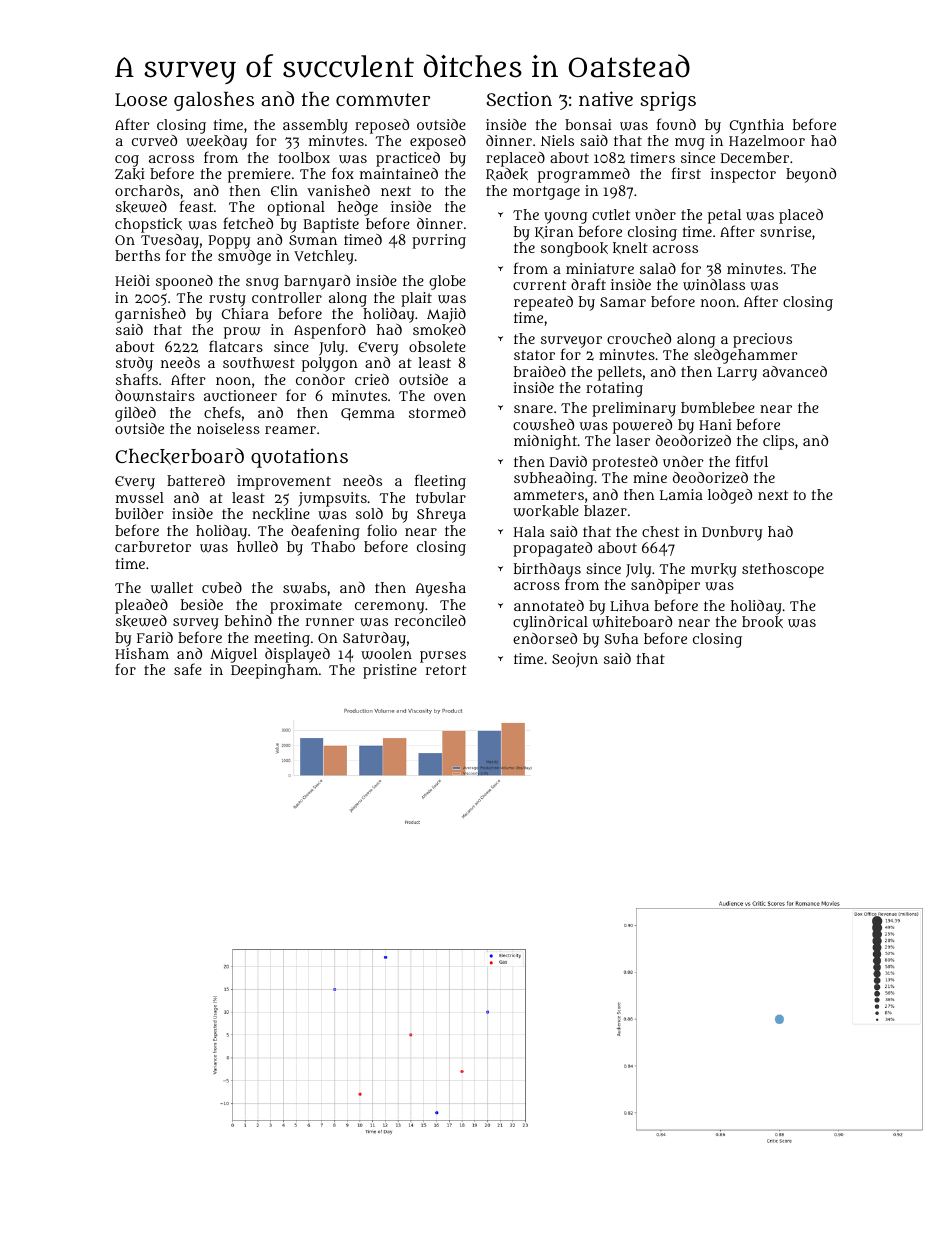 The image size is (952, 1233). I want to click on hulled, so click(257, 546).
